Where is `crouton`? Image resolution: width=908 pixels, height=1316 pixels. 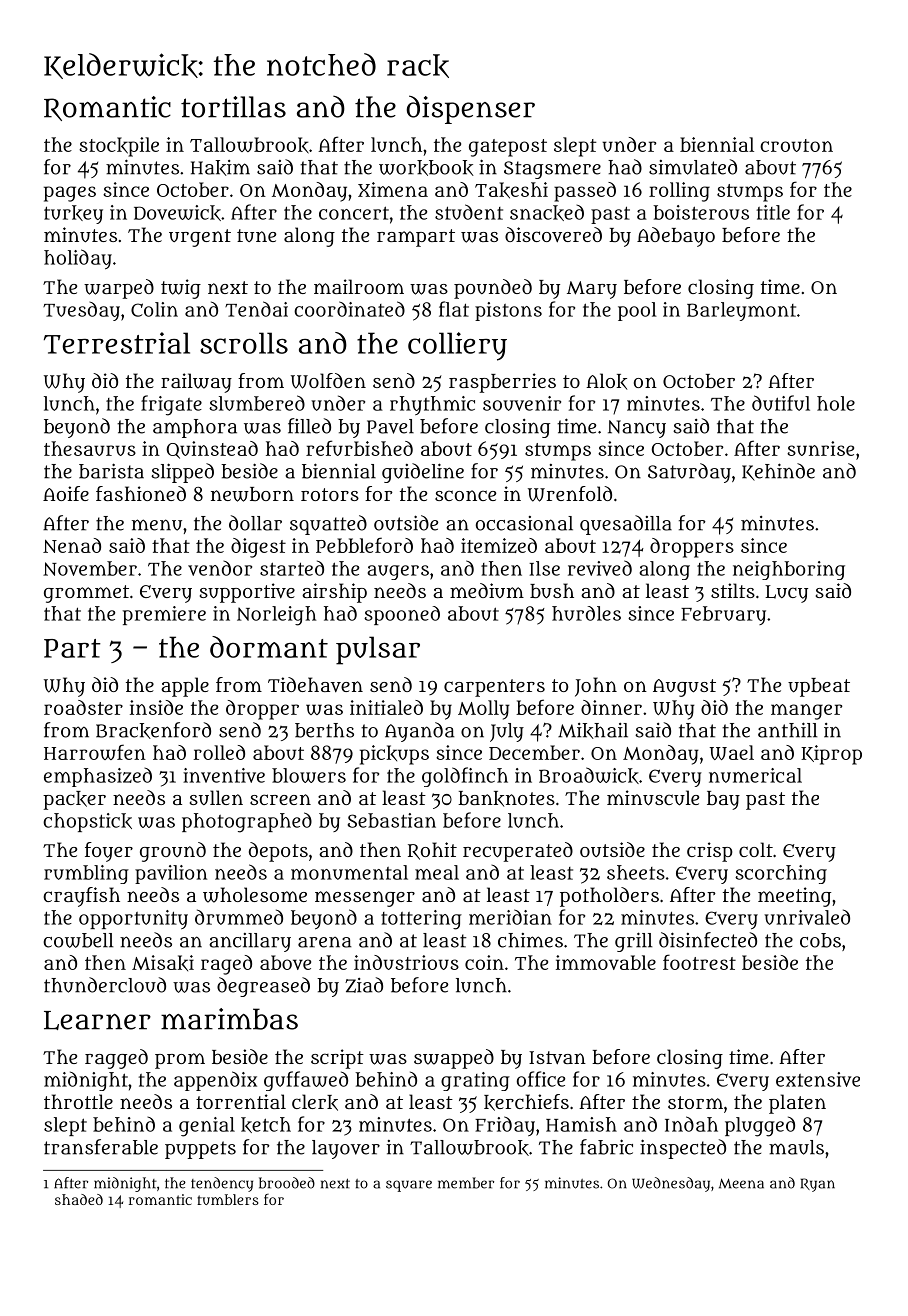
crouton is located at coordinates (796, 145).
